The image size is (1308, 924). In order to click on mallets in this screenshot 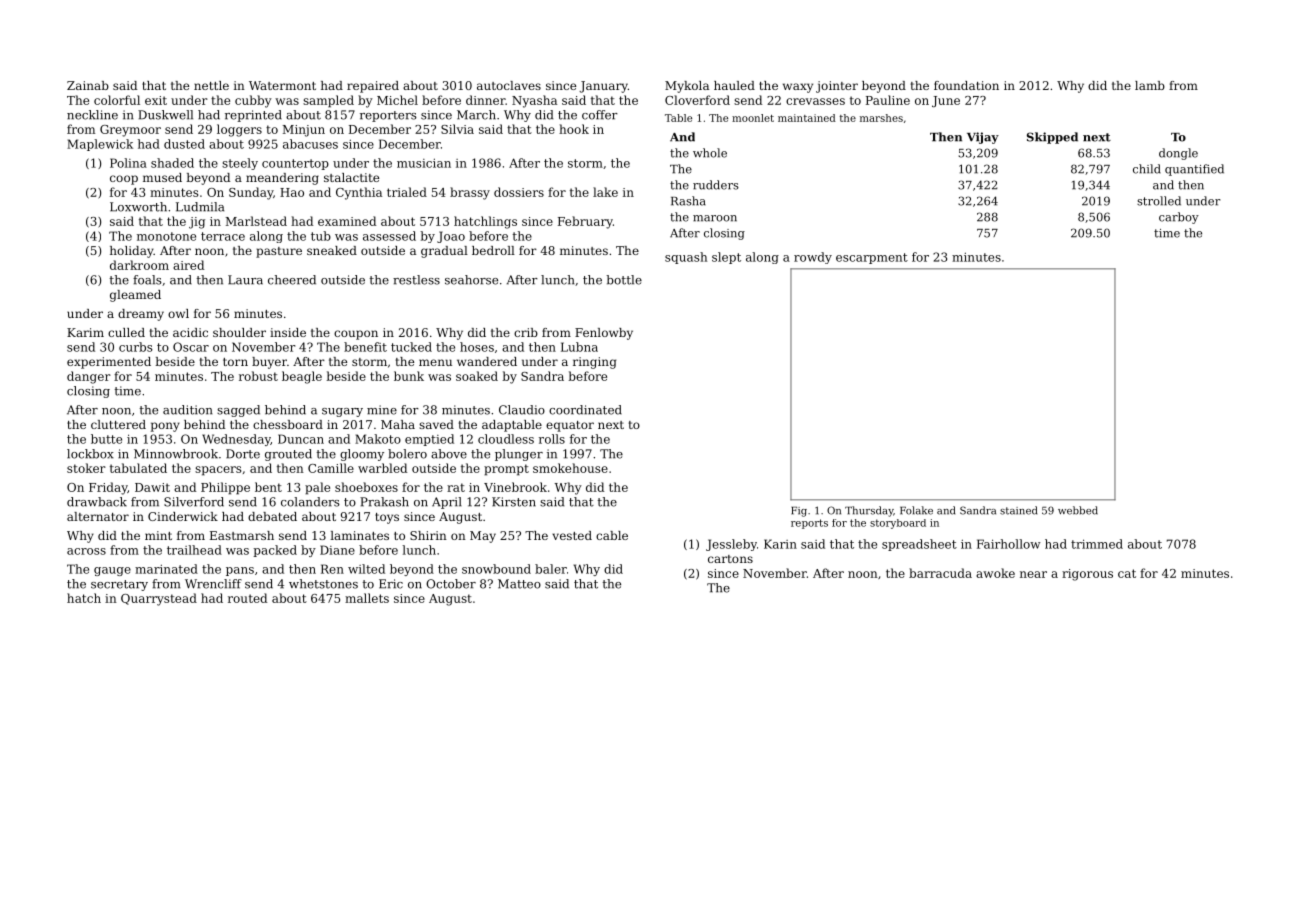, I will do `click(367, 598)`.
